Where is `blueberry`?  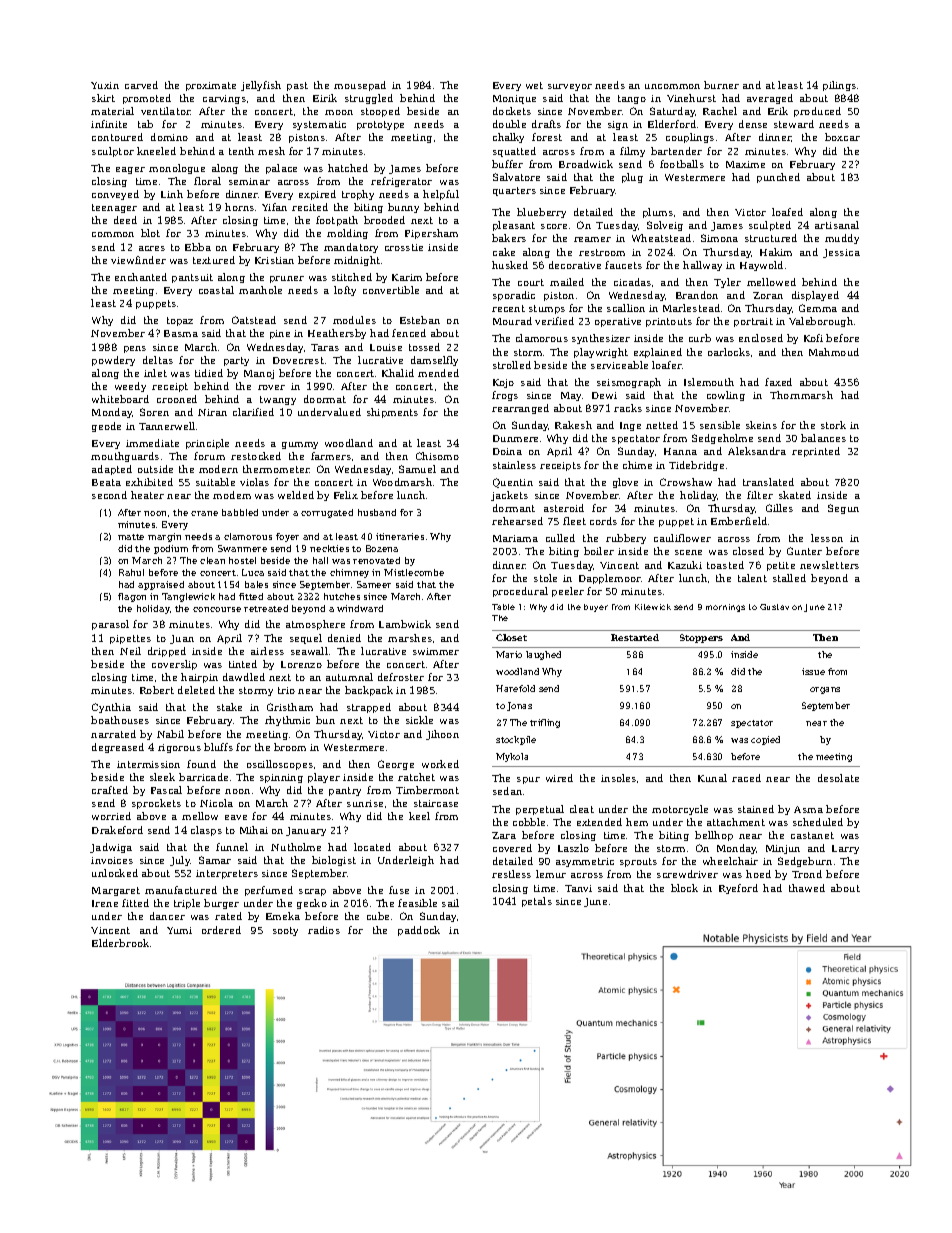
blueberry is located at coordinates (541, 213).
